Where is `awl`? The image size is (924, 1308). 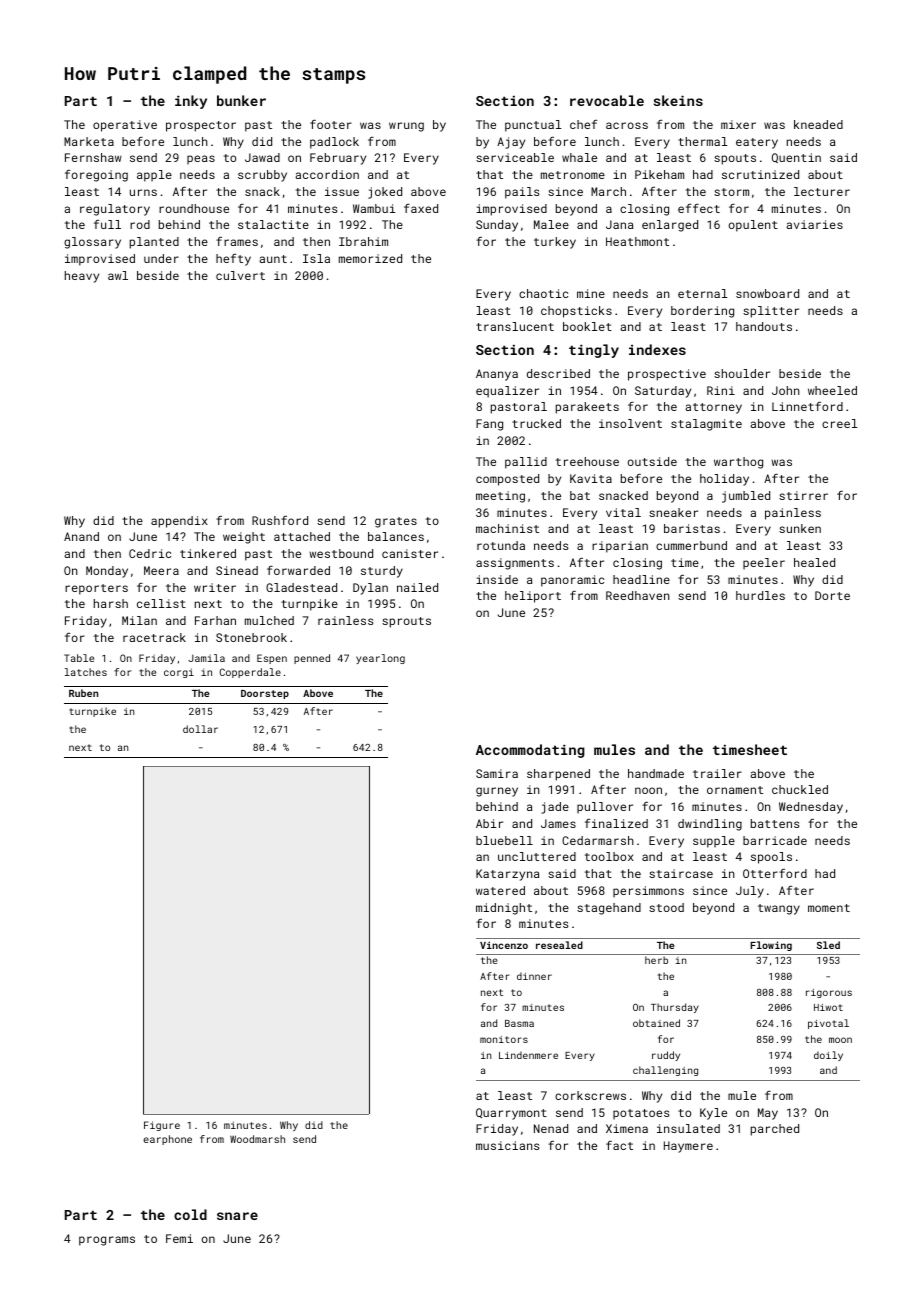 awl is located at coordinates (118, 275).
